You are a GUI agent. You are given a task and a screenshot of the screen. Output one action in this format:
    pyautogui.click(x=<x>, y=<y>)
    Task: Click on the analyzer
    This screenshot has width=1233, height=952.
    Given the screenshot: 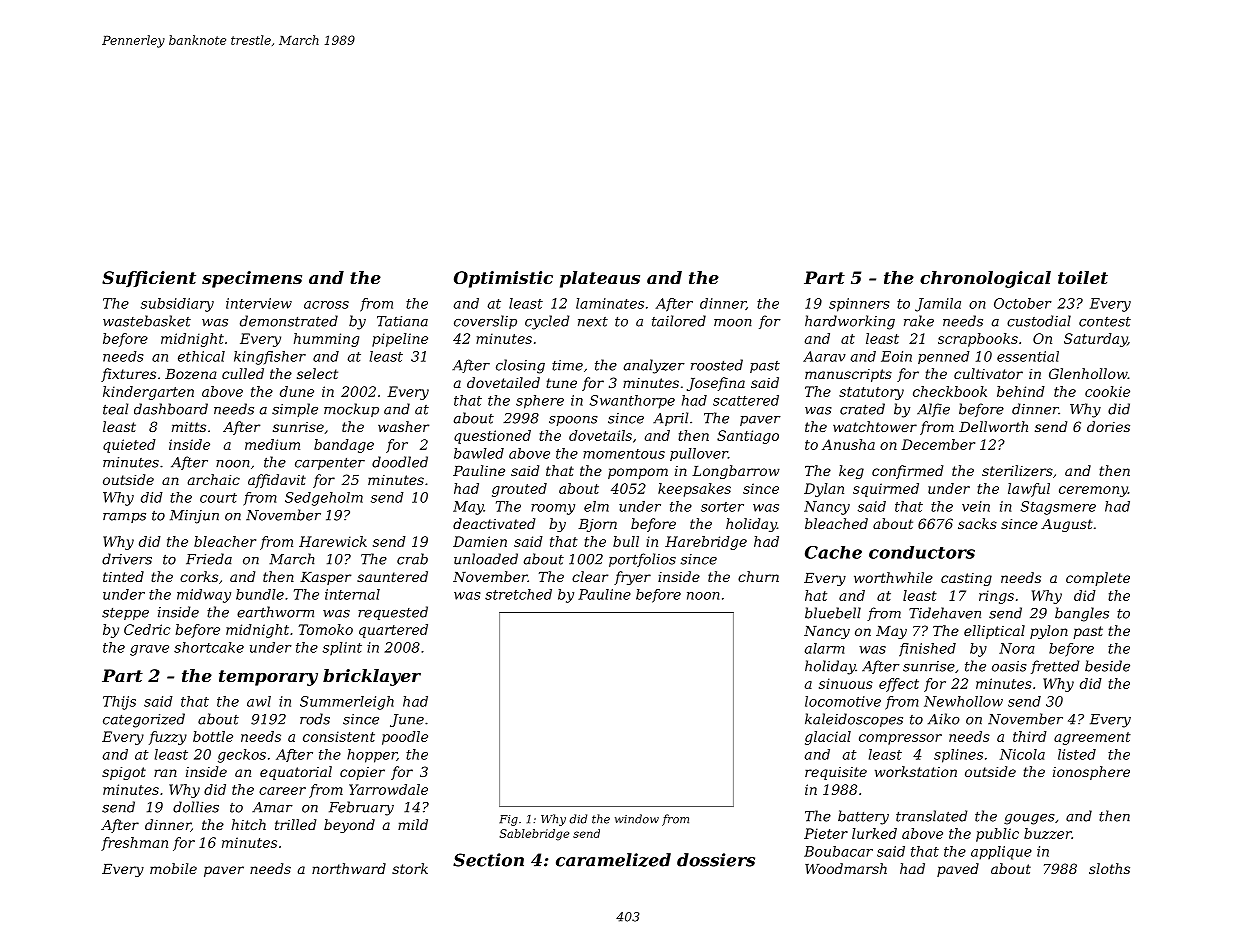 What is the action you would take?
    pyautogui.click(x=654, y=366)
